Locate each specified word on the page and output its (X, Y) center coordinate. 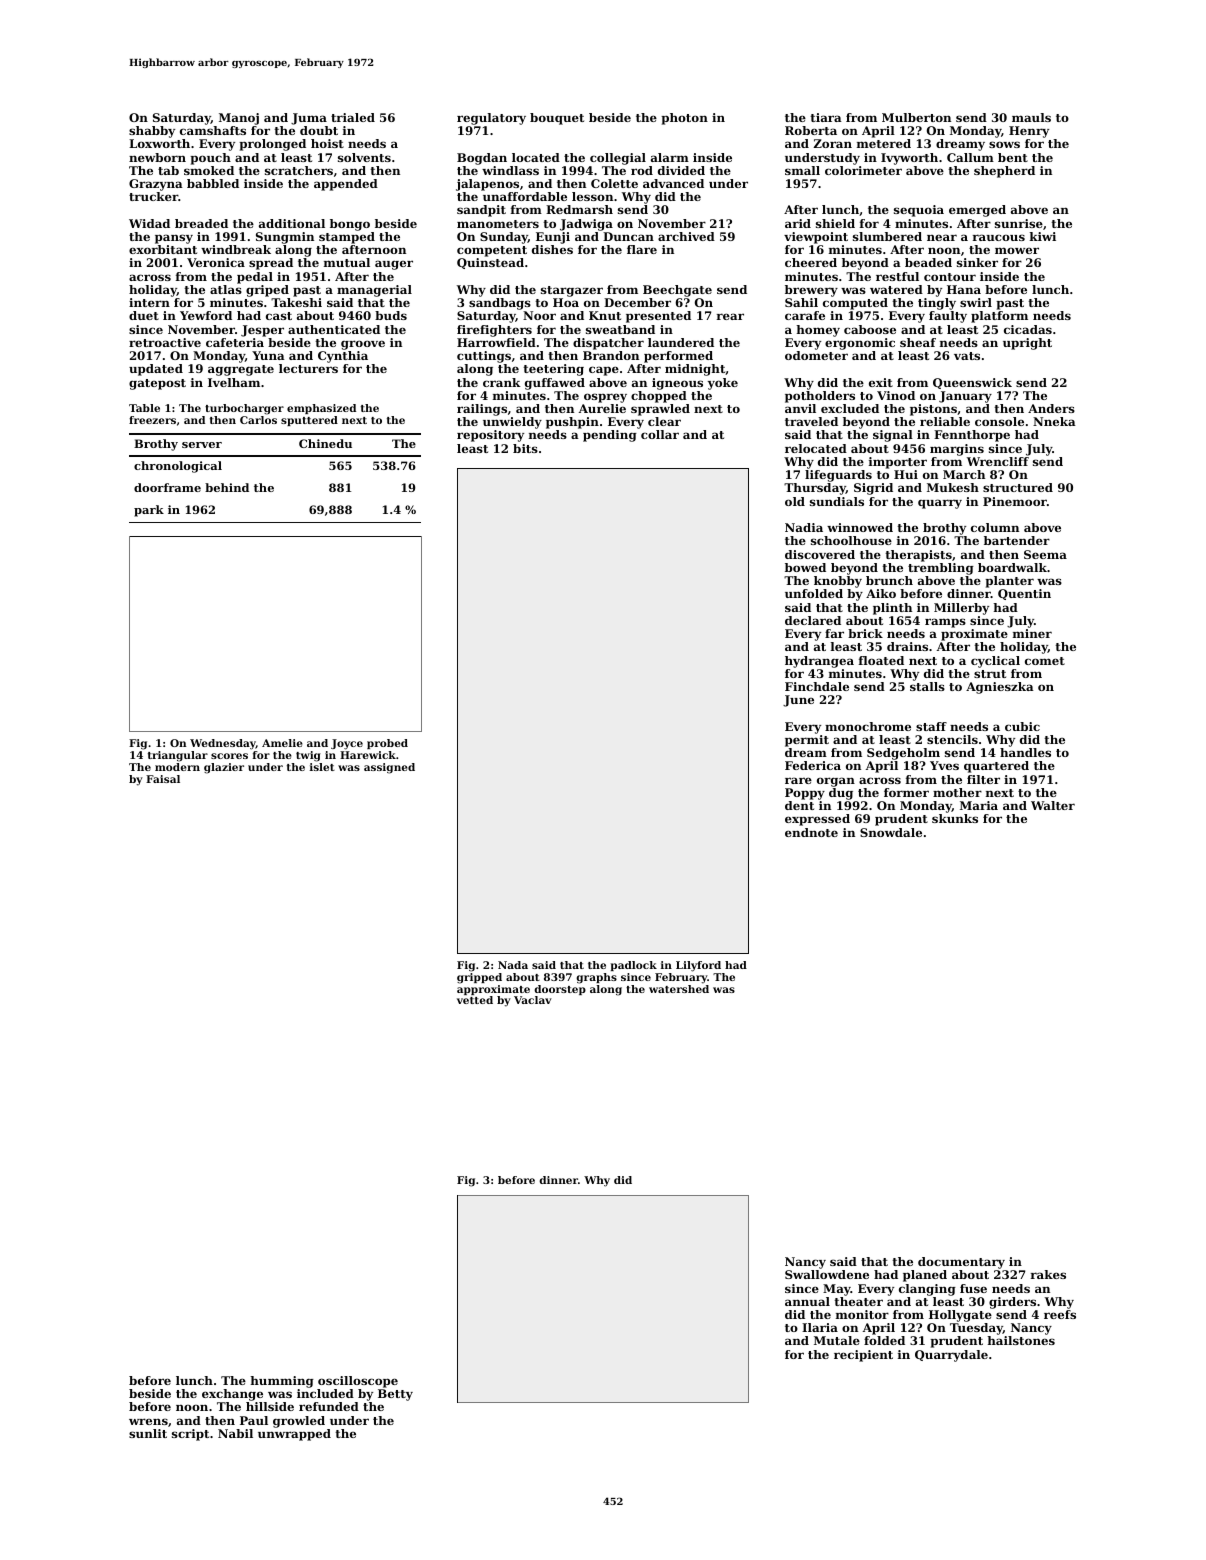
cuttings (484, 357)
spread (271, 264)
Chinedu (325, 443)
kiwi (1043, 236)
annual (807, 1301)
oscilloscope (358, 1382)
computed (855, 304)
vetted (475, 1000)
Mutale (837, 1340)
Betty (395, 1395)
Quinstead (490, 263)
